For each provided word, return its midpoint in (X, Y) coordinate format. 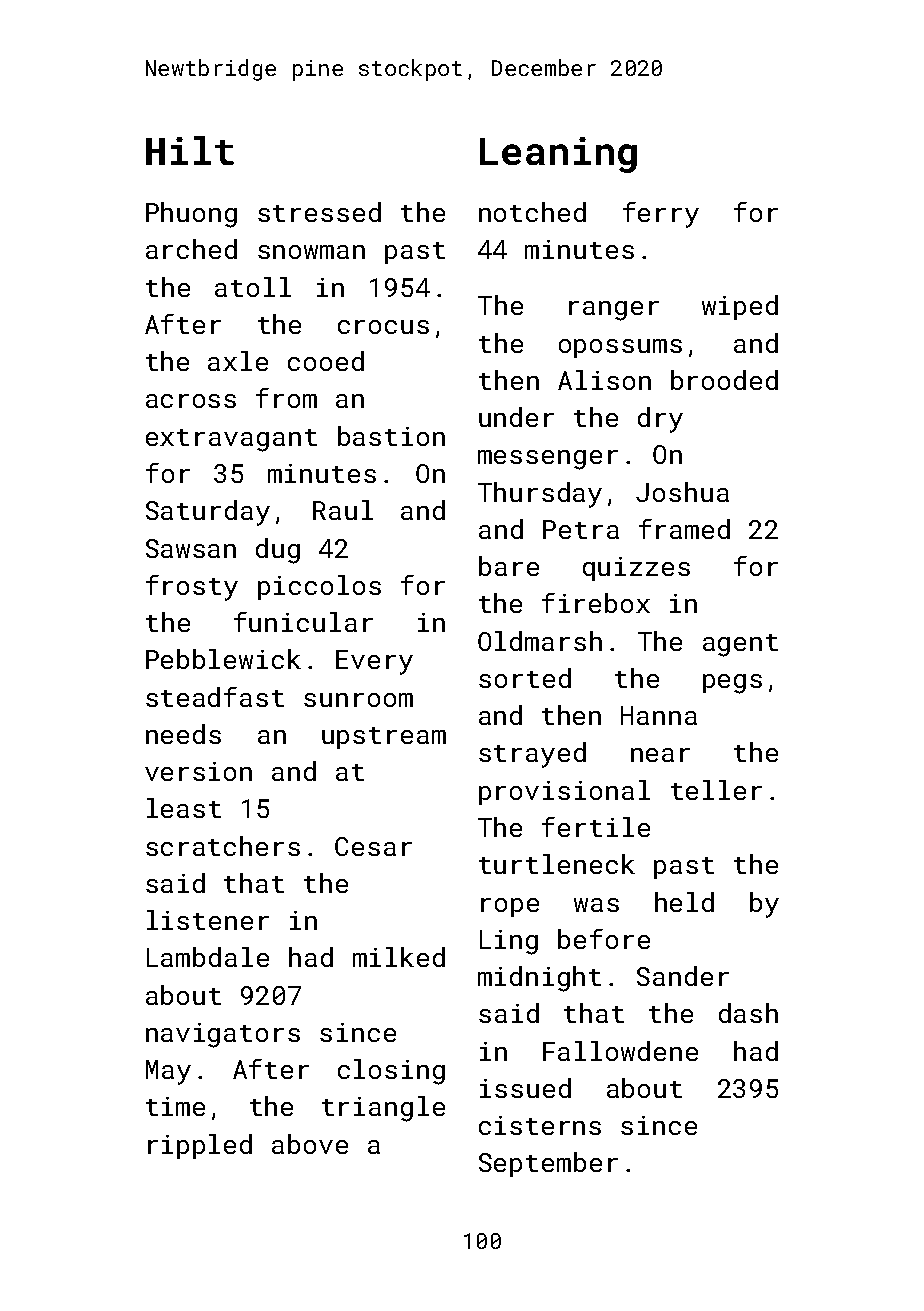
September (548, 1164)
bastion (391, 436)
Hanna (659, 715)
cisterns (540, 1125)
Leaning (558, 155)
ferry (661, 215)
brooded (724, 380)
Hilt (190, 150)
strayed (532, 755)
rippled (200, 1146)
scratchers (223, 846)
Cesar (373, 846)
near (660, 755)
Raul (343, 510)
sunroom (358, 700)
